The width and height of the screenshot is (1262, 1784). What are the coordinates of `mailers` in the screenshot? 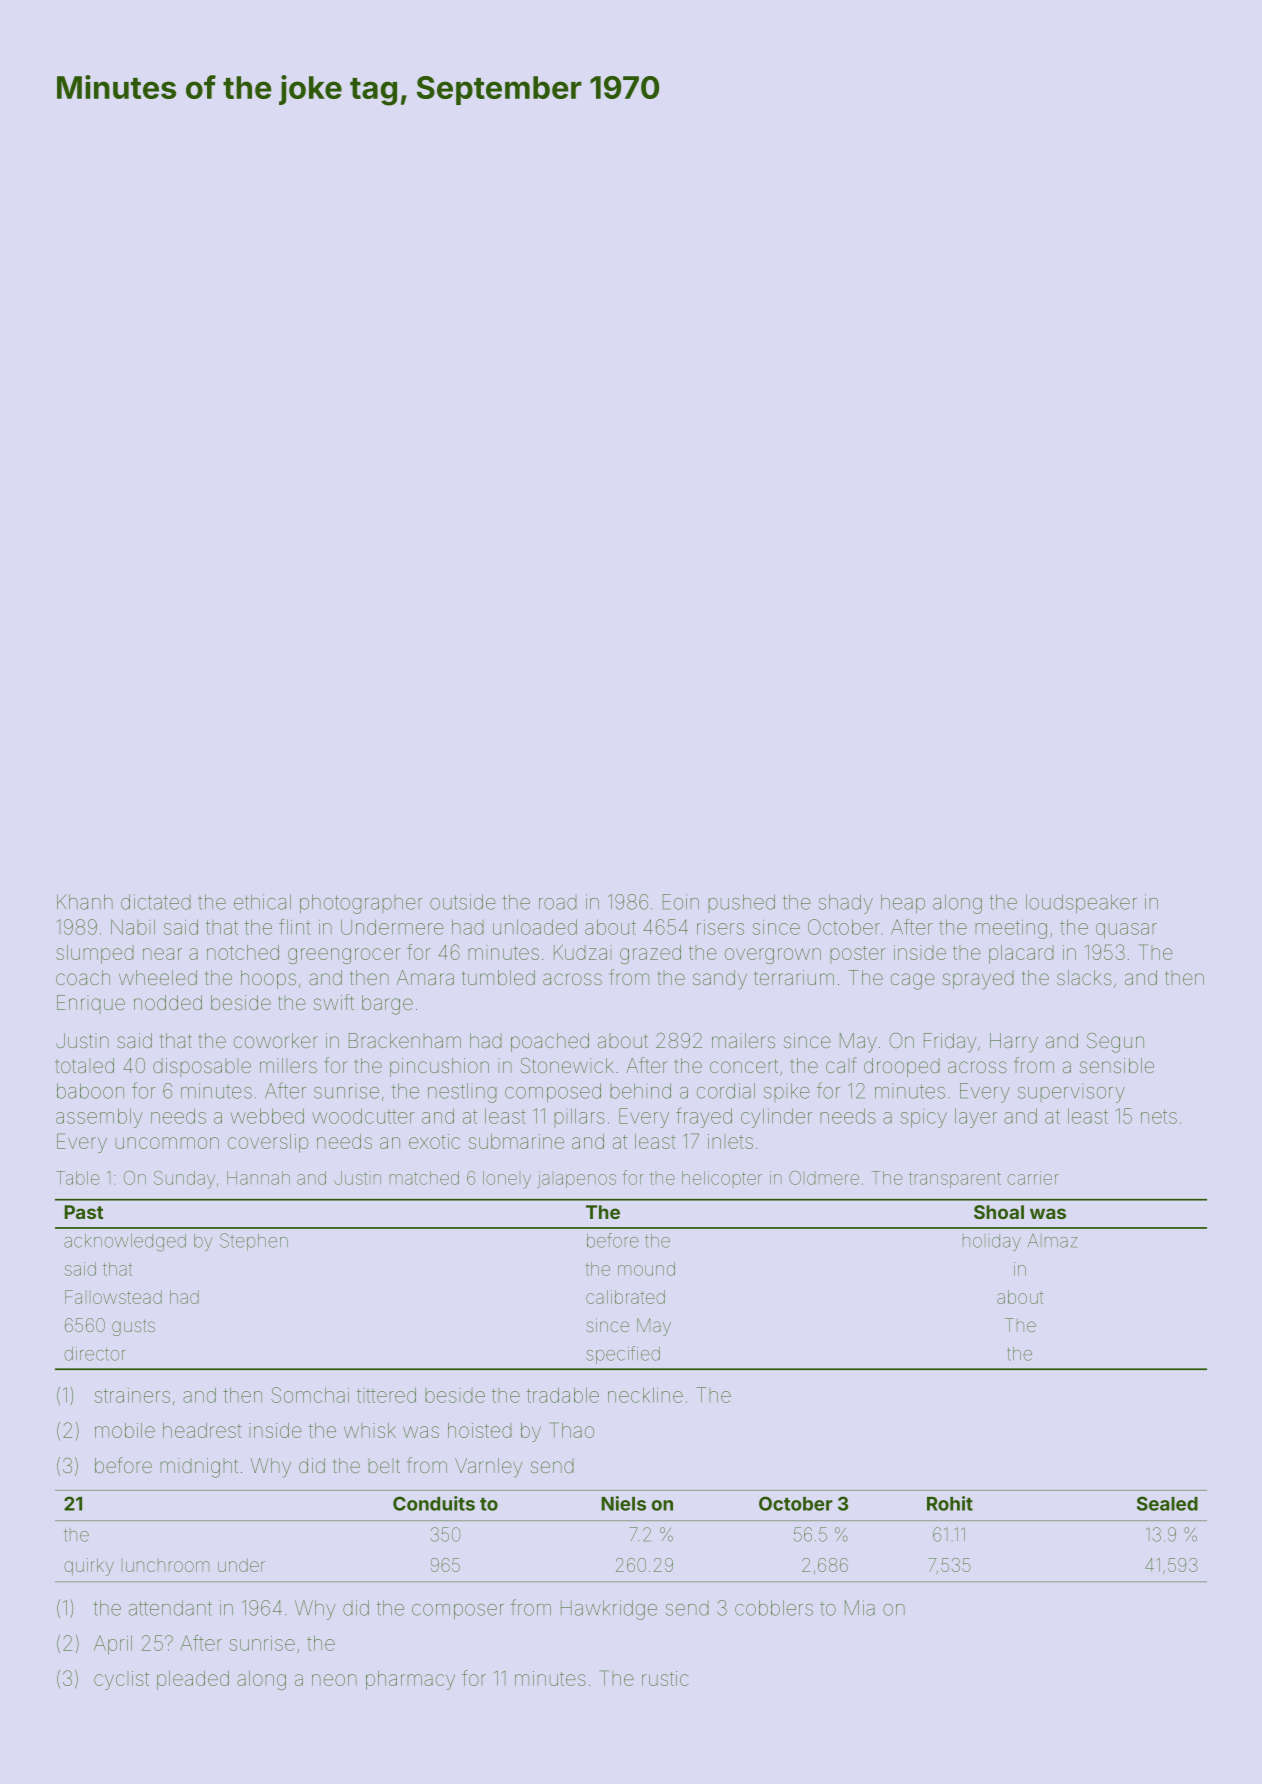 It's located at (743, 1040).
